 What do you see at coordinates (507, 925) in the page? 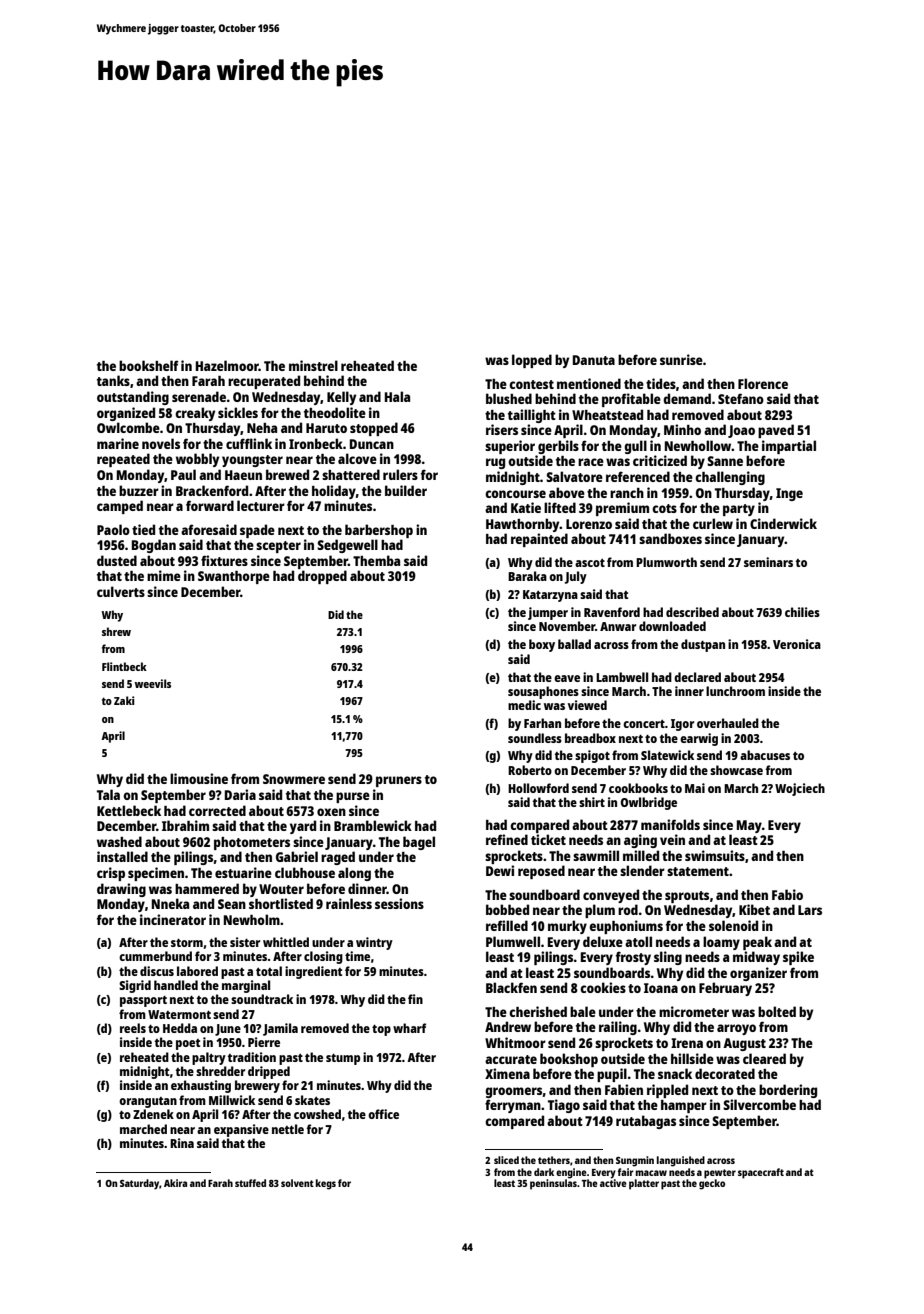
I see `refilled` at bounding box center [507, 925].
